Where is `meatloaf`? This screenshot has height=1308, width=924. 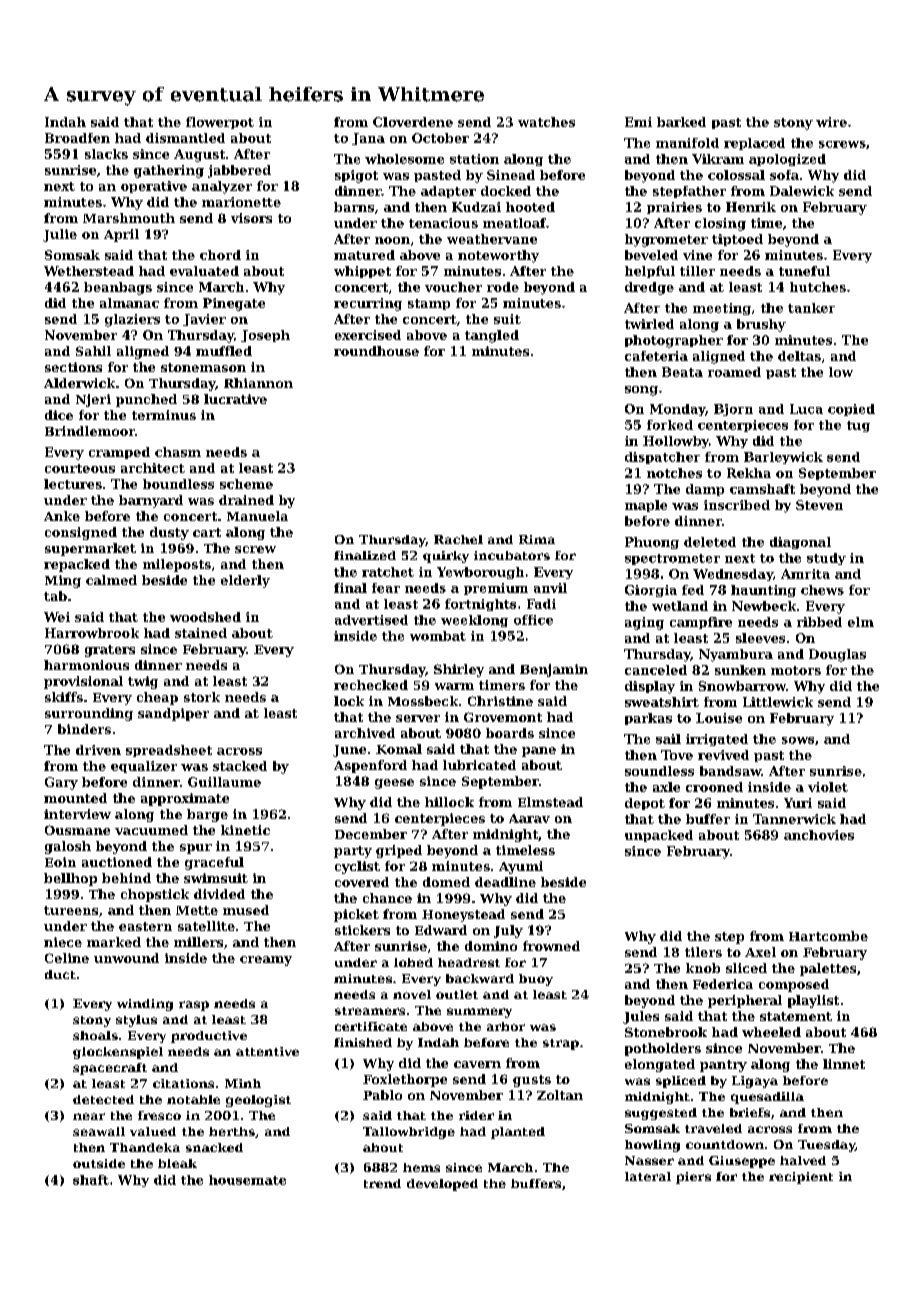 meatloaf is located at coordinates (514, 223).
